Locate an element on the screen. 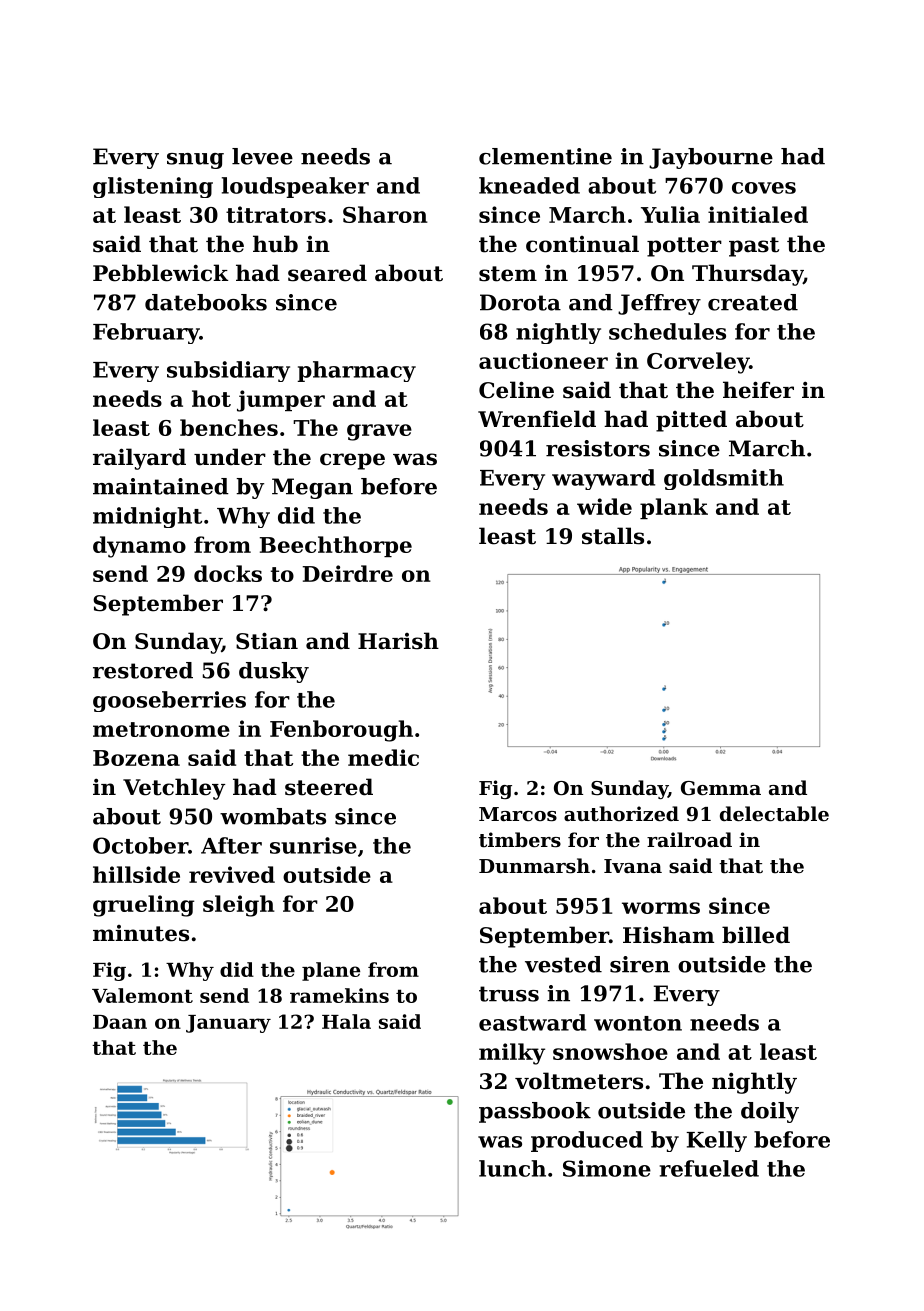 The height and width of the screenshot is (1311, 924). steered is located at coordinates (329, 787).
